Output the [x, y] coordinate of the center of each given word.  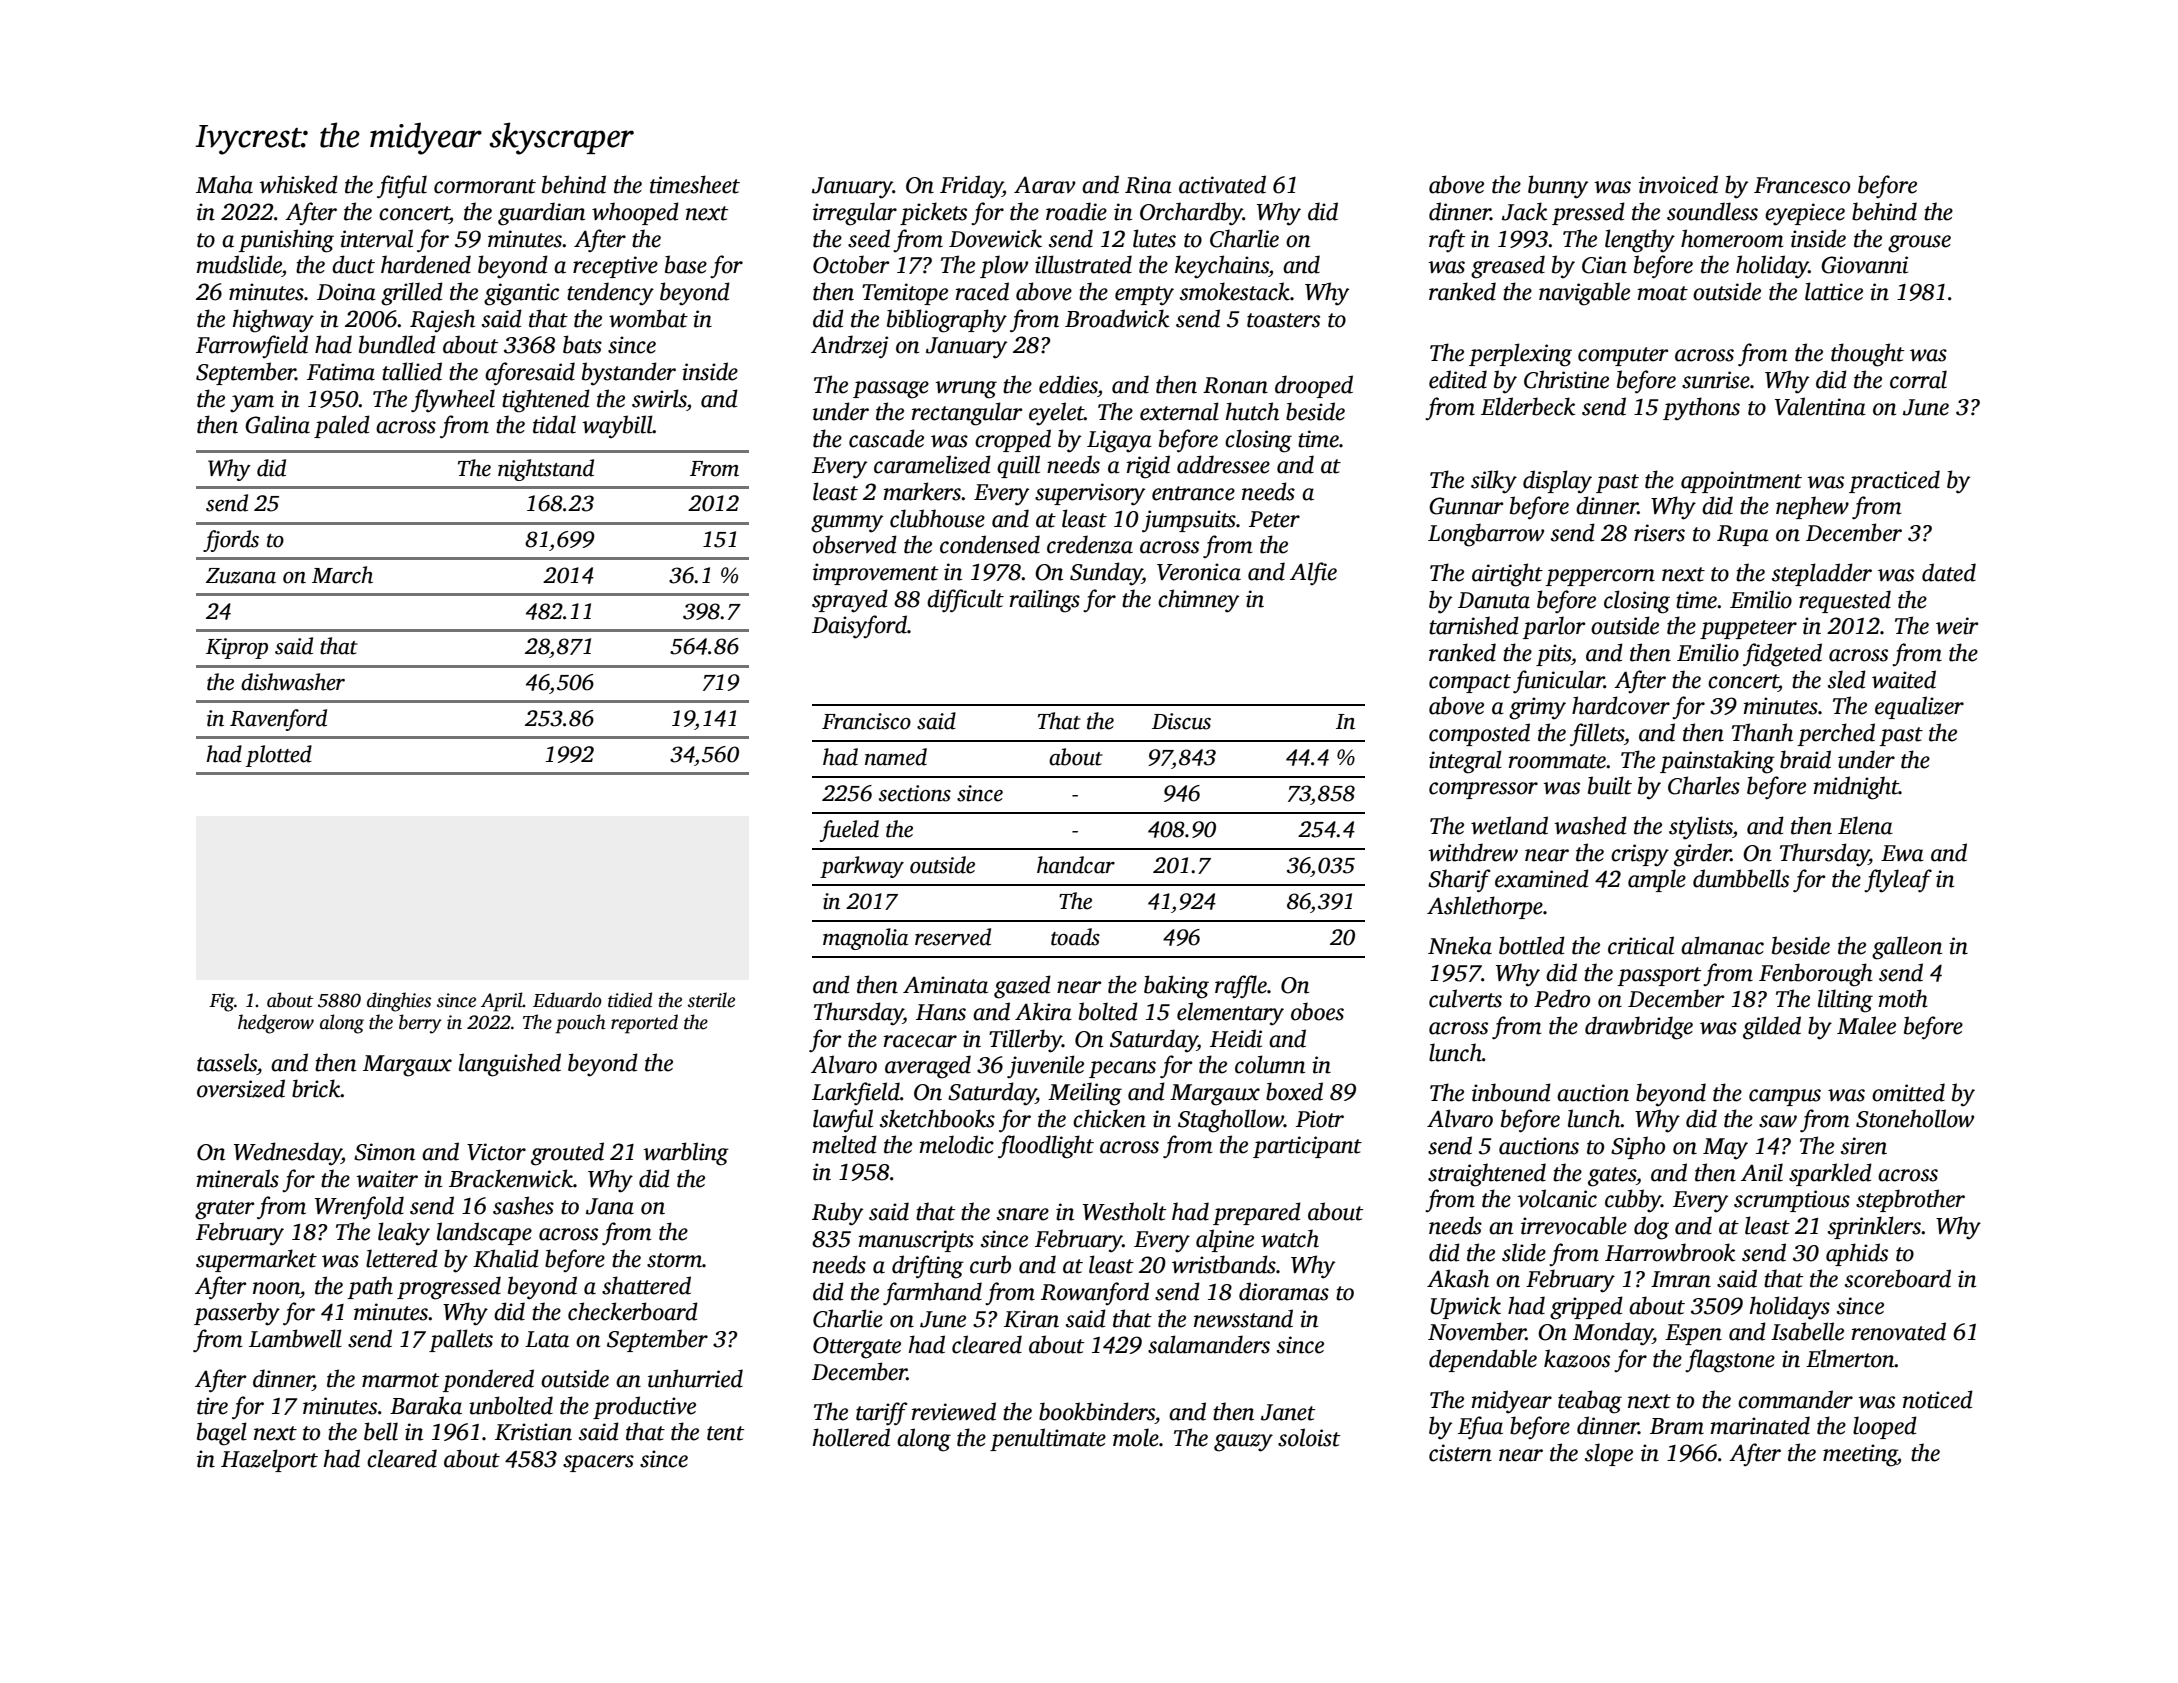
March [342, 575]
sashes [523, 1205]
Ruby [837, 1214]
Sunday [1106, 574]
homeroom [1732, 238]
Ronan [1235, 385]
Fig [221, 1002]
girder [1702, 855]
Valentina [1820, 406]
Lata [547, 1339]
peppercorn [1600, 577]
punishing [286, 241]
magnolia [865, 939]
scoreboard [1898, 1278]
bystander [629, 374]
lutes [1154, 238]
